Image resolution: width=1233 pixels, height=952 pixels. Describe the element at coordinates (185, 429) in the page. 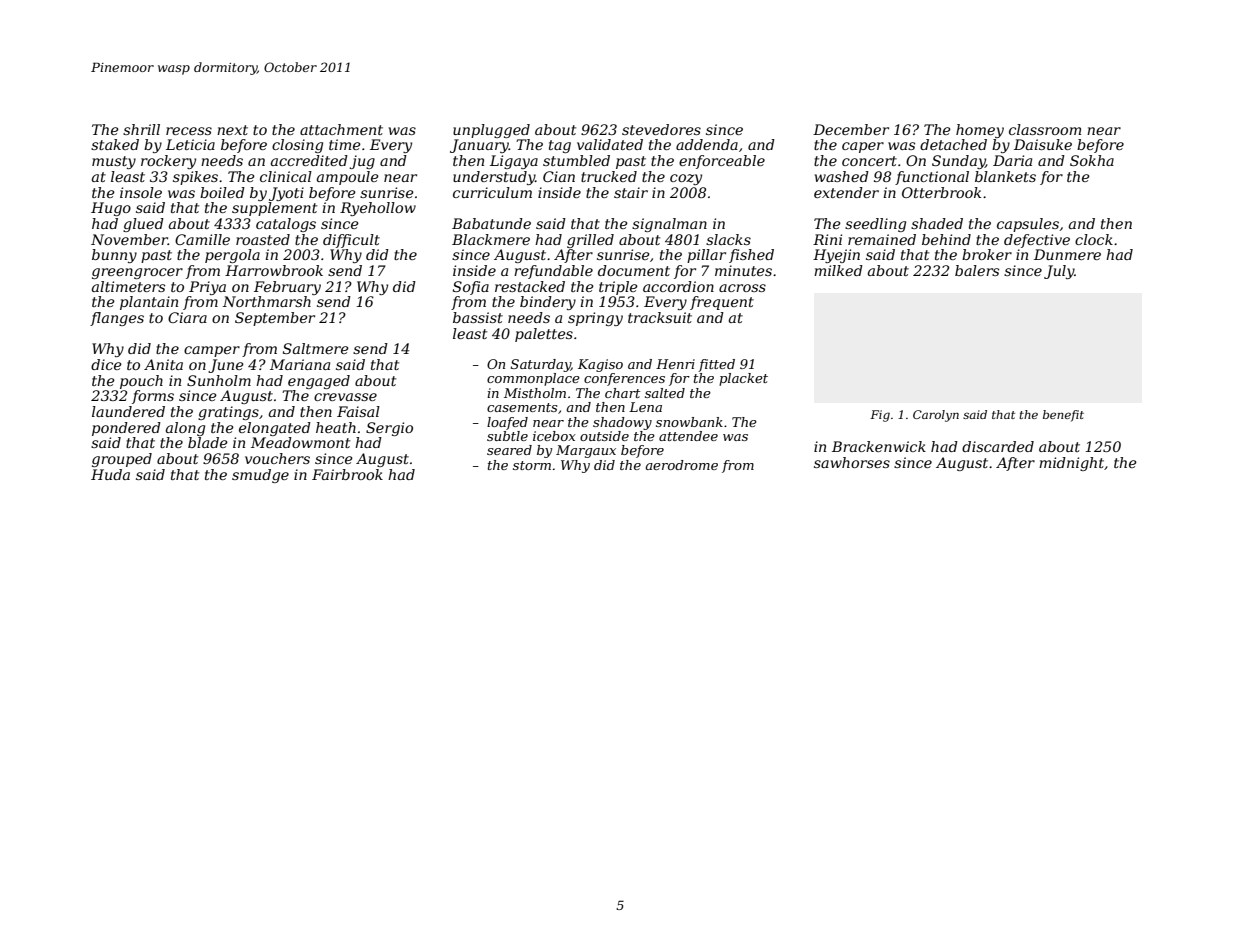

I see `along` at that location.
